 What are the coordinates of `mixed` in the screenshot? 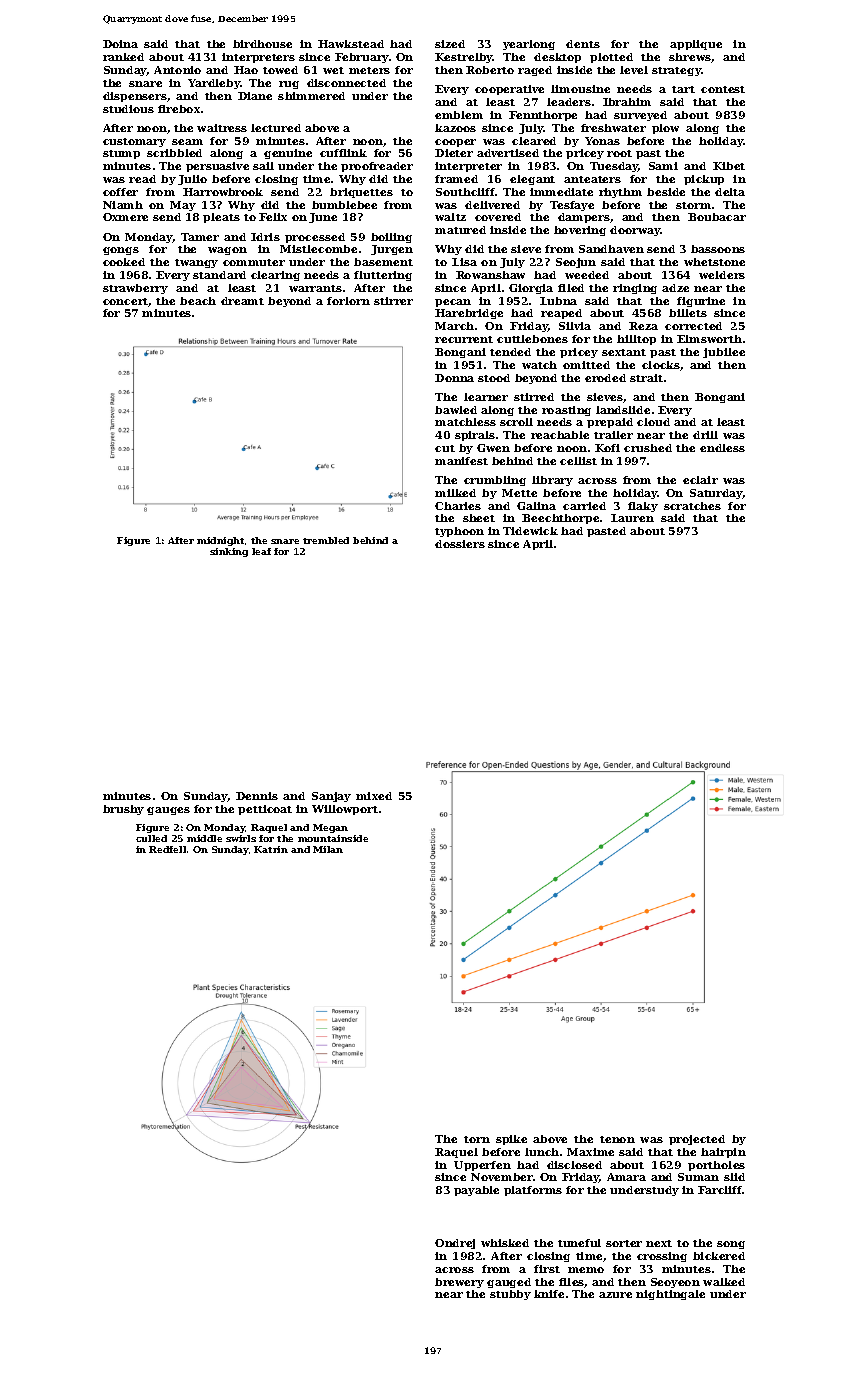 It's located at (374, 796).
